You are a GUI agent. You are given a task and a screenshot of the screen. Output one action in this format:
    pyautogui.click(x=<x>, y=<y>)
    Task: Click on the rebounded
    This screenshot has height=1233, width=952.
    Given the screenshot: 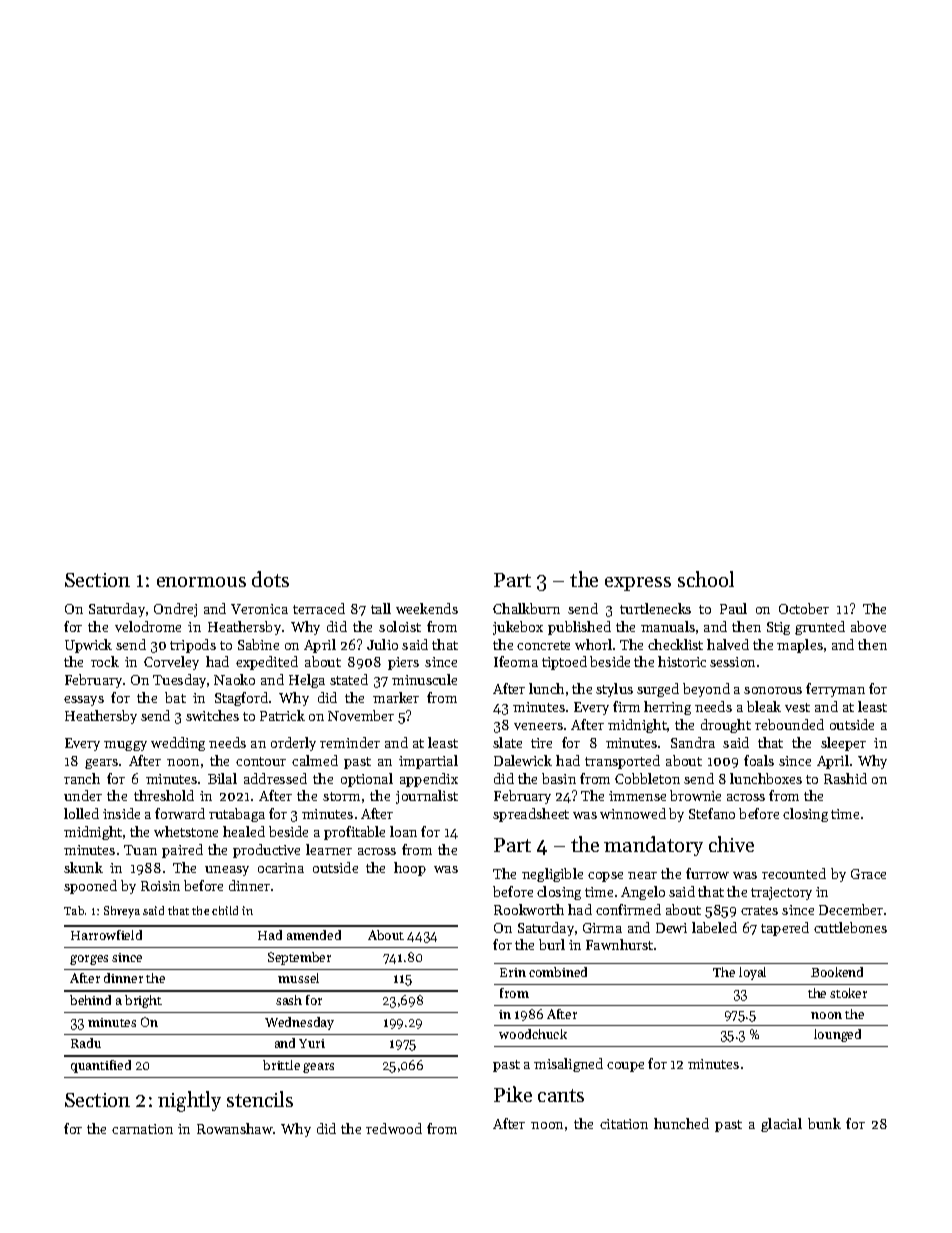 What is the action you would take?
    pyautogui.click(x=789, y=724)
